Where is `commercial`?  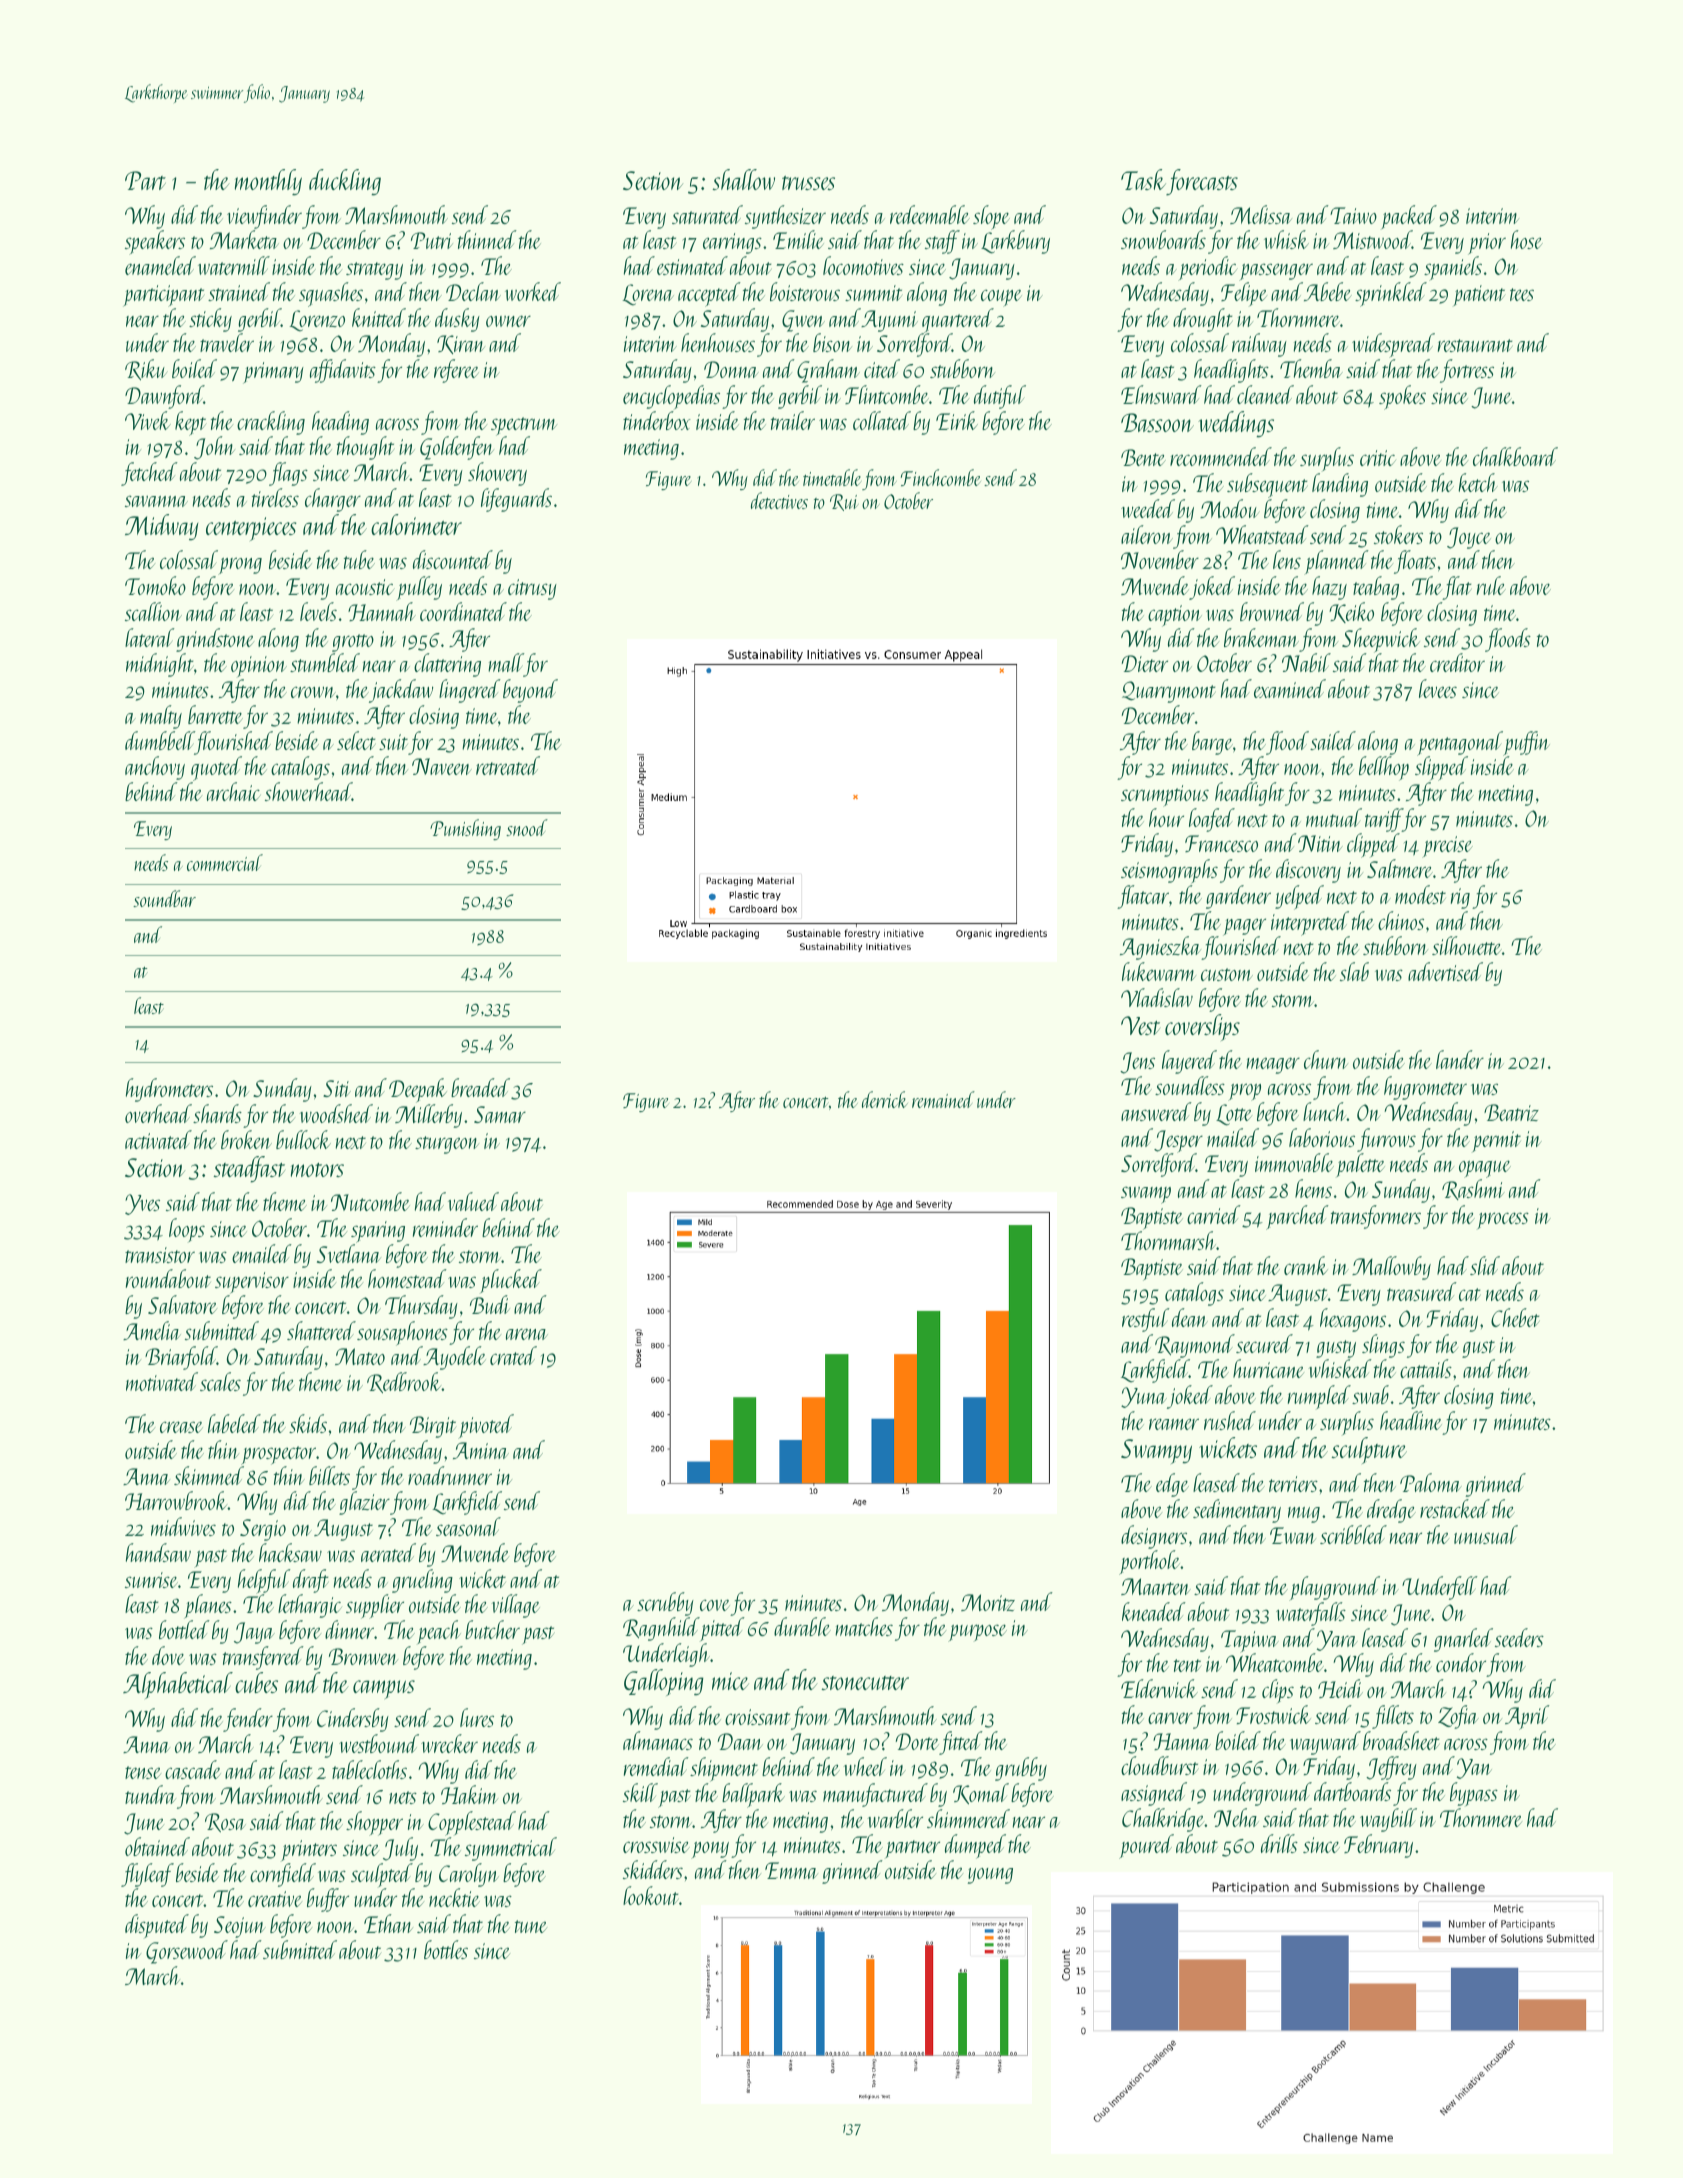
commercial is located at coordinates (225, 862).
